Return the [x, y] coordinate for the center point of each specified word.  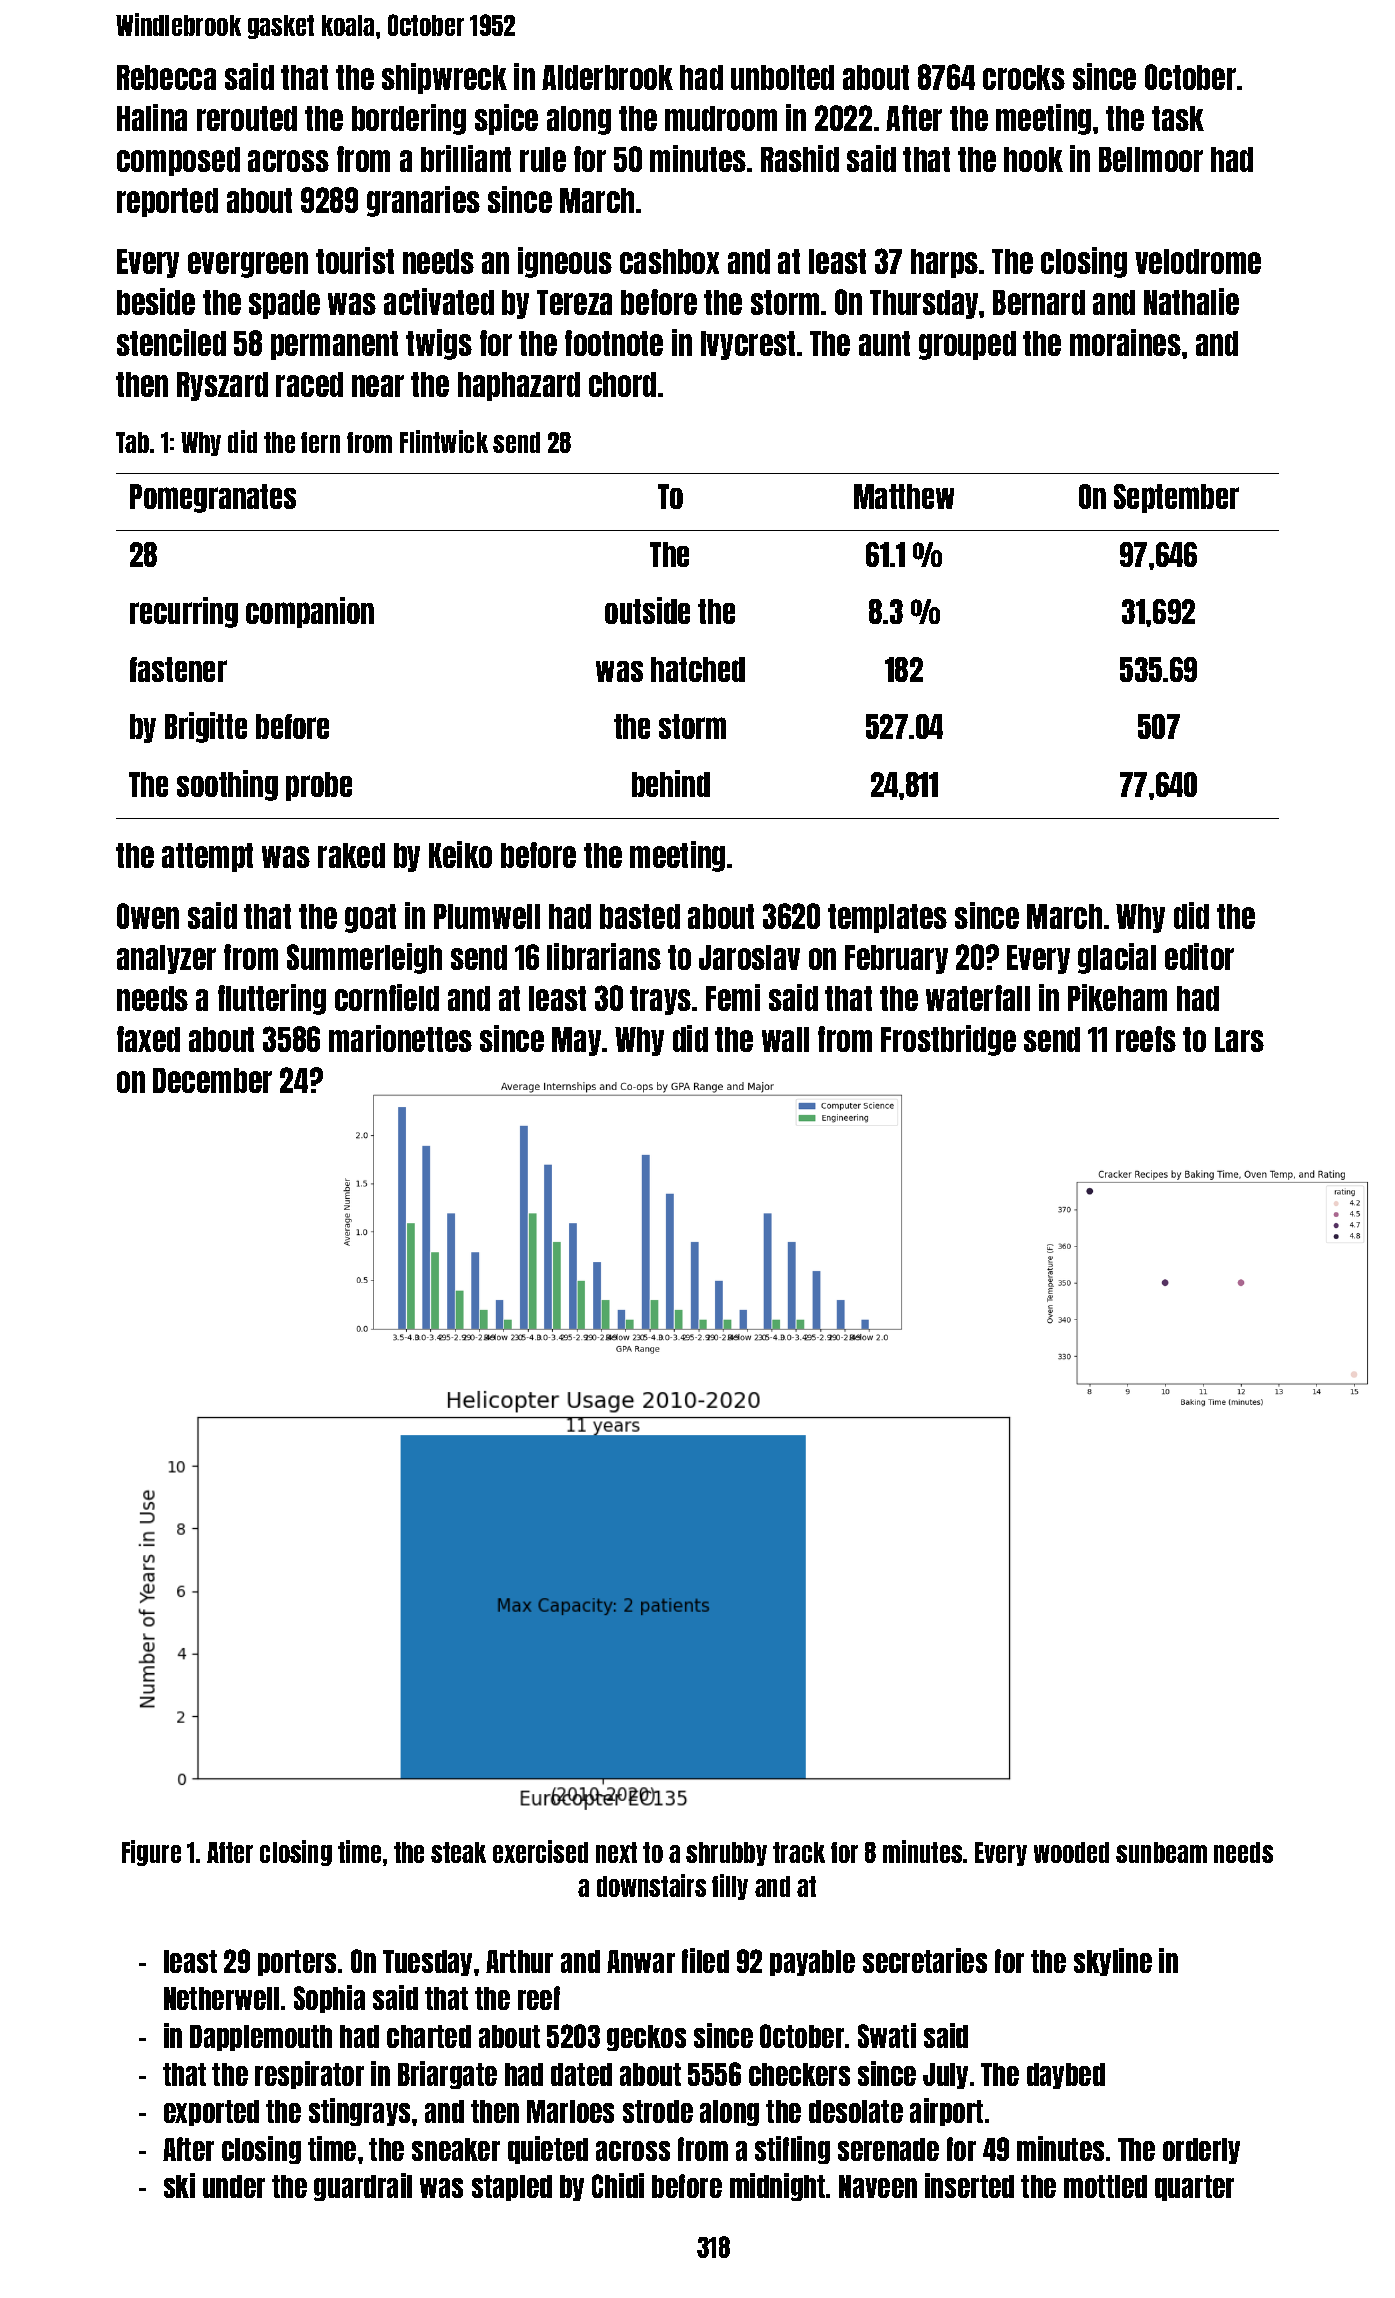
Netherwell [221, 1998]
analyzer [166, 959]
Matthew [904, 496]
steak [458, 1852]
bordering [409, 119]
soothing [227, 785]
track [799, 1852]
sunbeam [1161, 1852]
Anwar [641, 1961]
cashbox [669, 261]
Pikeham [1117, 997]
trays [660, 1000]
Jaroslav [749, 957]
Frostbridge [948, 1040]
